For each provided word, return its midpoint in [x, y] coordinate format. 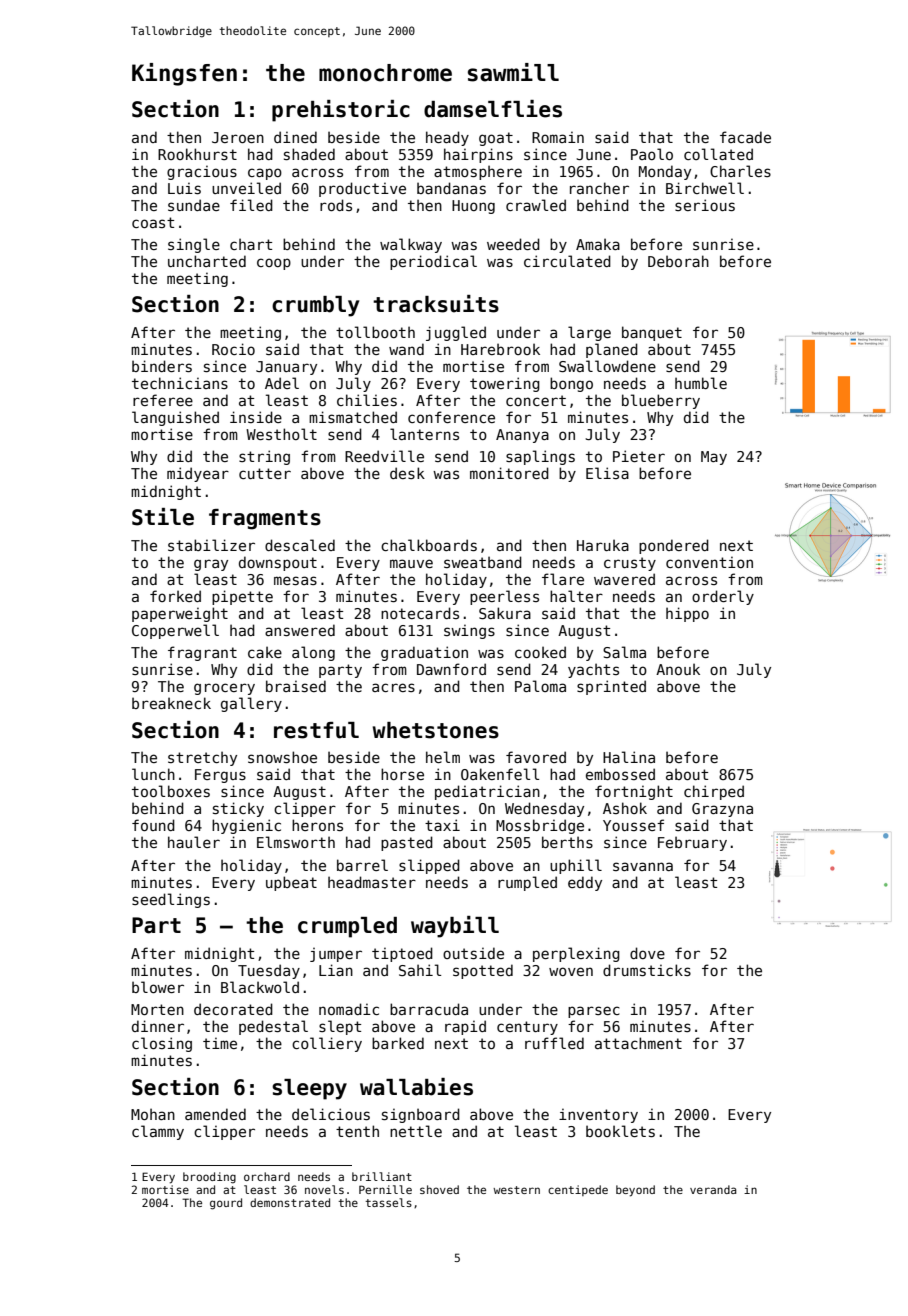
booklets [620, 1131]
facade [745, 137]
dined [295, 137]
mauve [411, 563]
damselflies [493, 109]
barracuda [429, 1009]
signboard [421, 1115]
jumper [336, 955]
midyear [198, 474]
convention [709, 562]
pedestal [273, 1027]
